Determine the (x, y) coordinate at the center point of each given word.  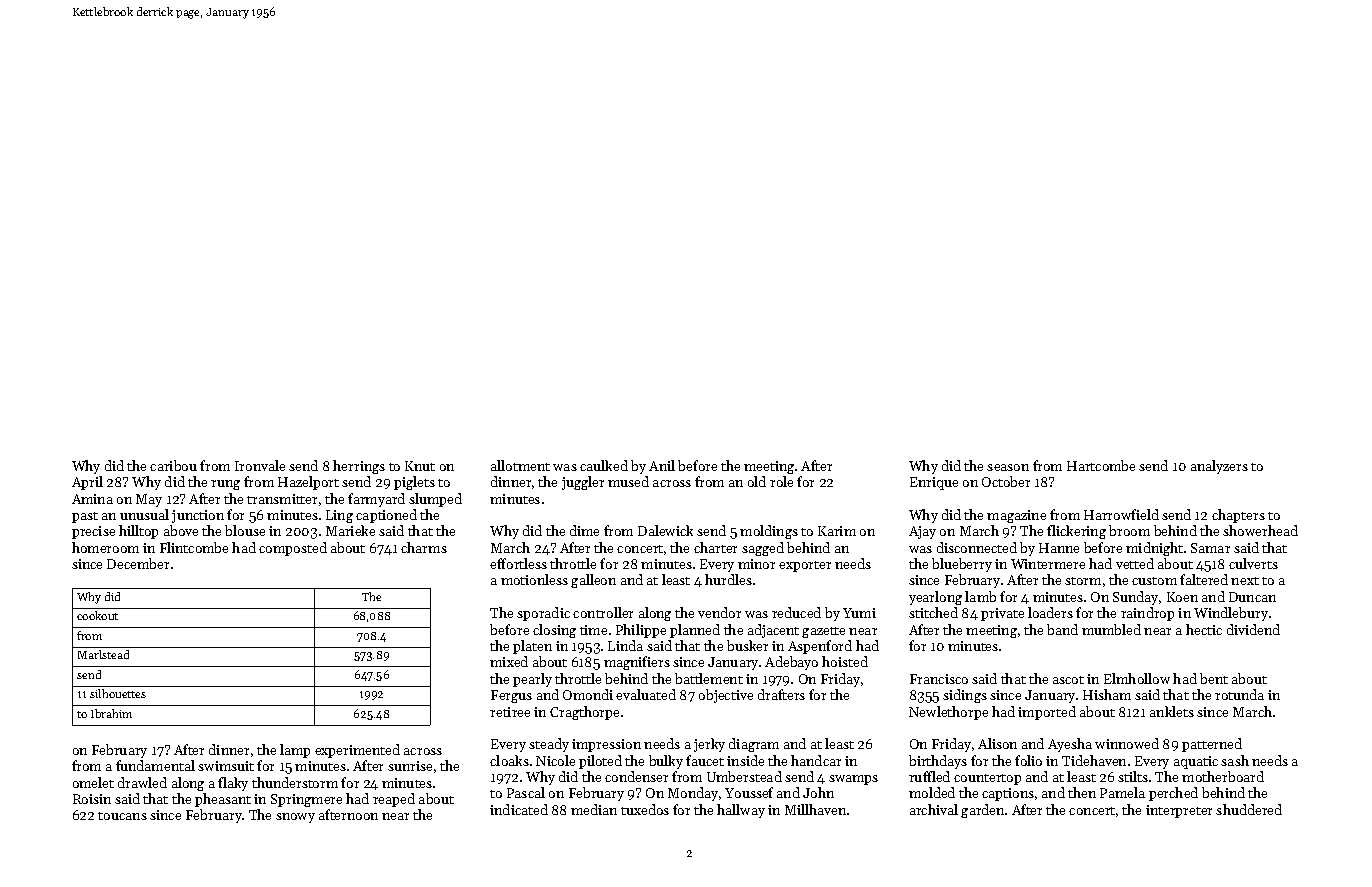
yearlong (935, 598)
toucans (122, 816)
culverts (1253, 563)
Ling (339, 516)
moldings (769, 532)
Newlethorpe (948, 713)
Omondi (588, 694)
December (138, 563)
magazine (1016, 516)
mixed (509, 661)
